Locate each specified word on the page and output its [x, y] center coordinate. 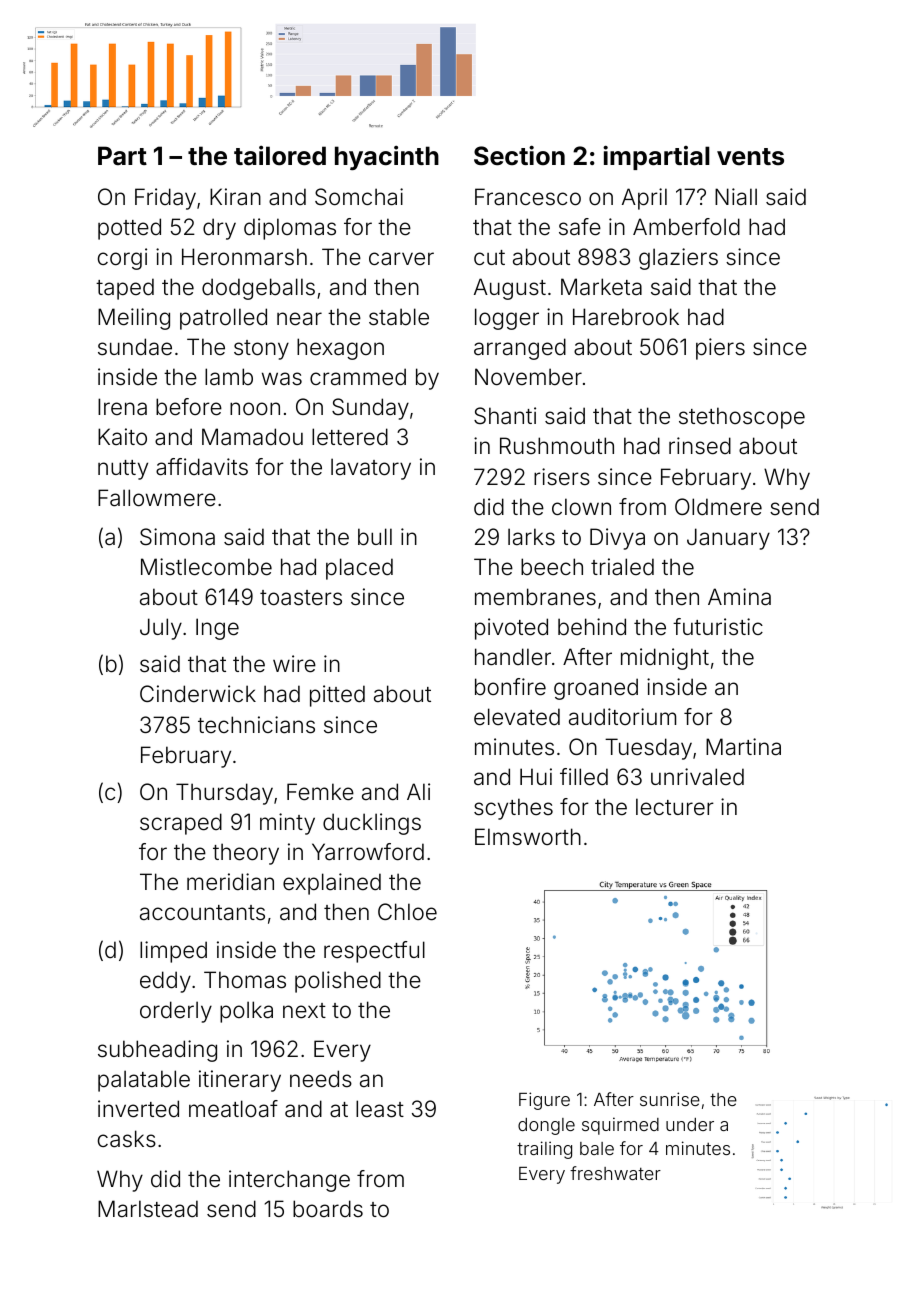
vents [750, 157]
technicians [256, 725]
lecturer [675, 807]
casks [127, 1139]
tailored [280, 156]
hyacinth [387, 158]
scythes [513, 809]
